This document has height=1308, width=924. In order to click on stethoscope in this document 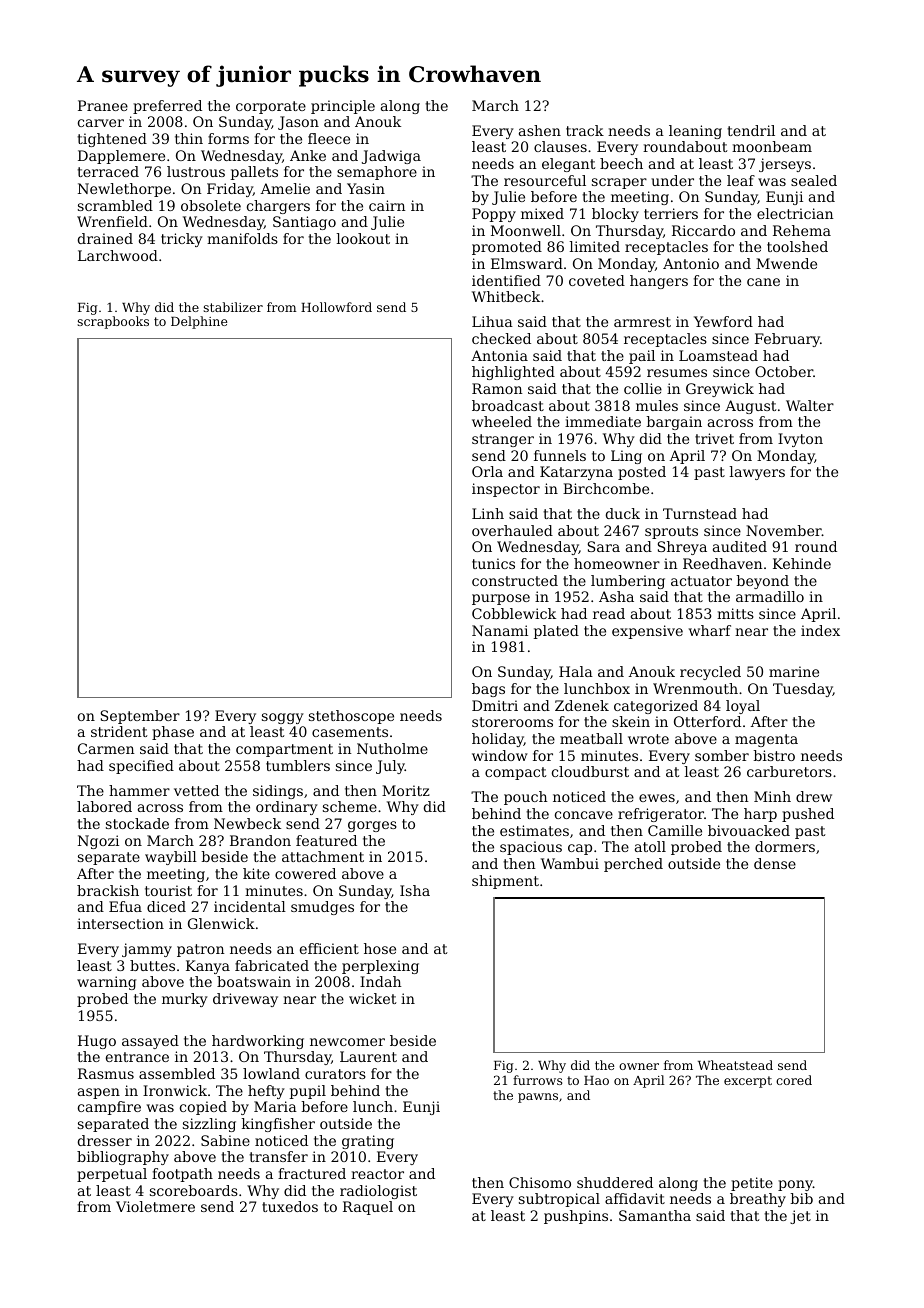, I will do `click(351, 717)`.
